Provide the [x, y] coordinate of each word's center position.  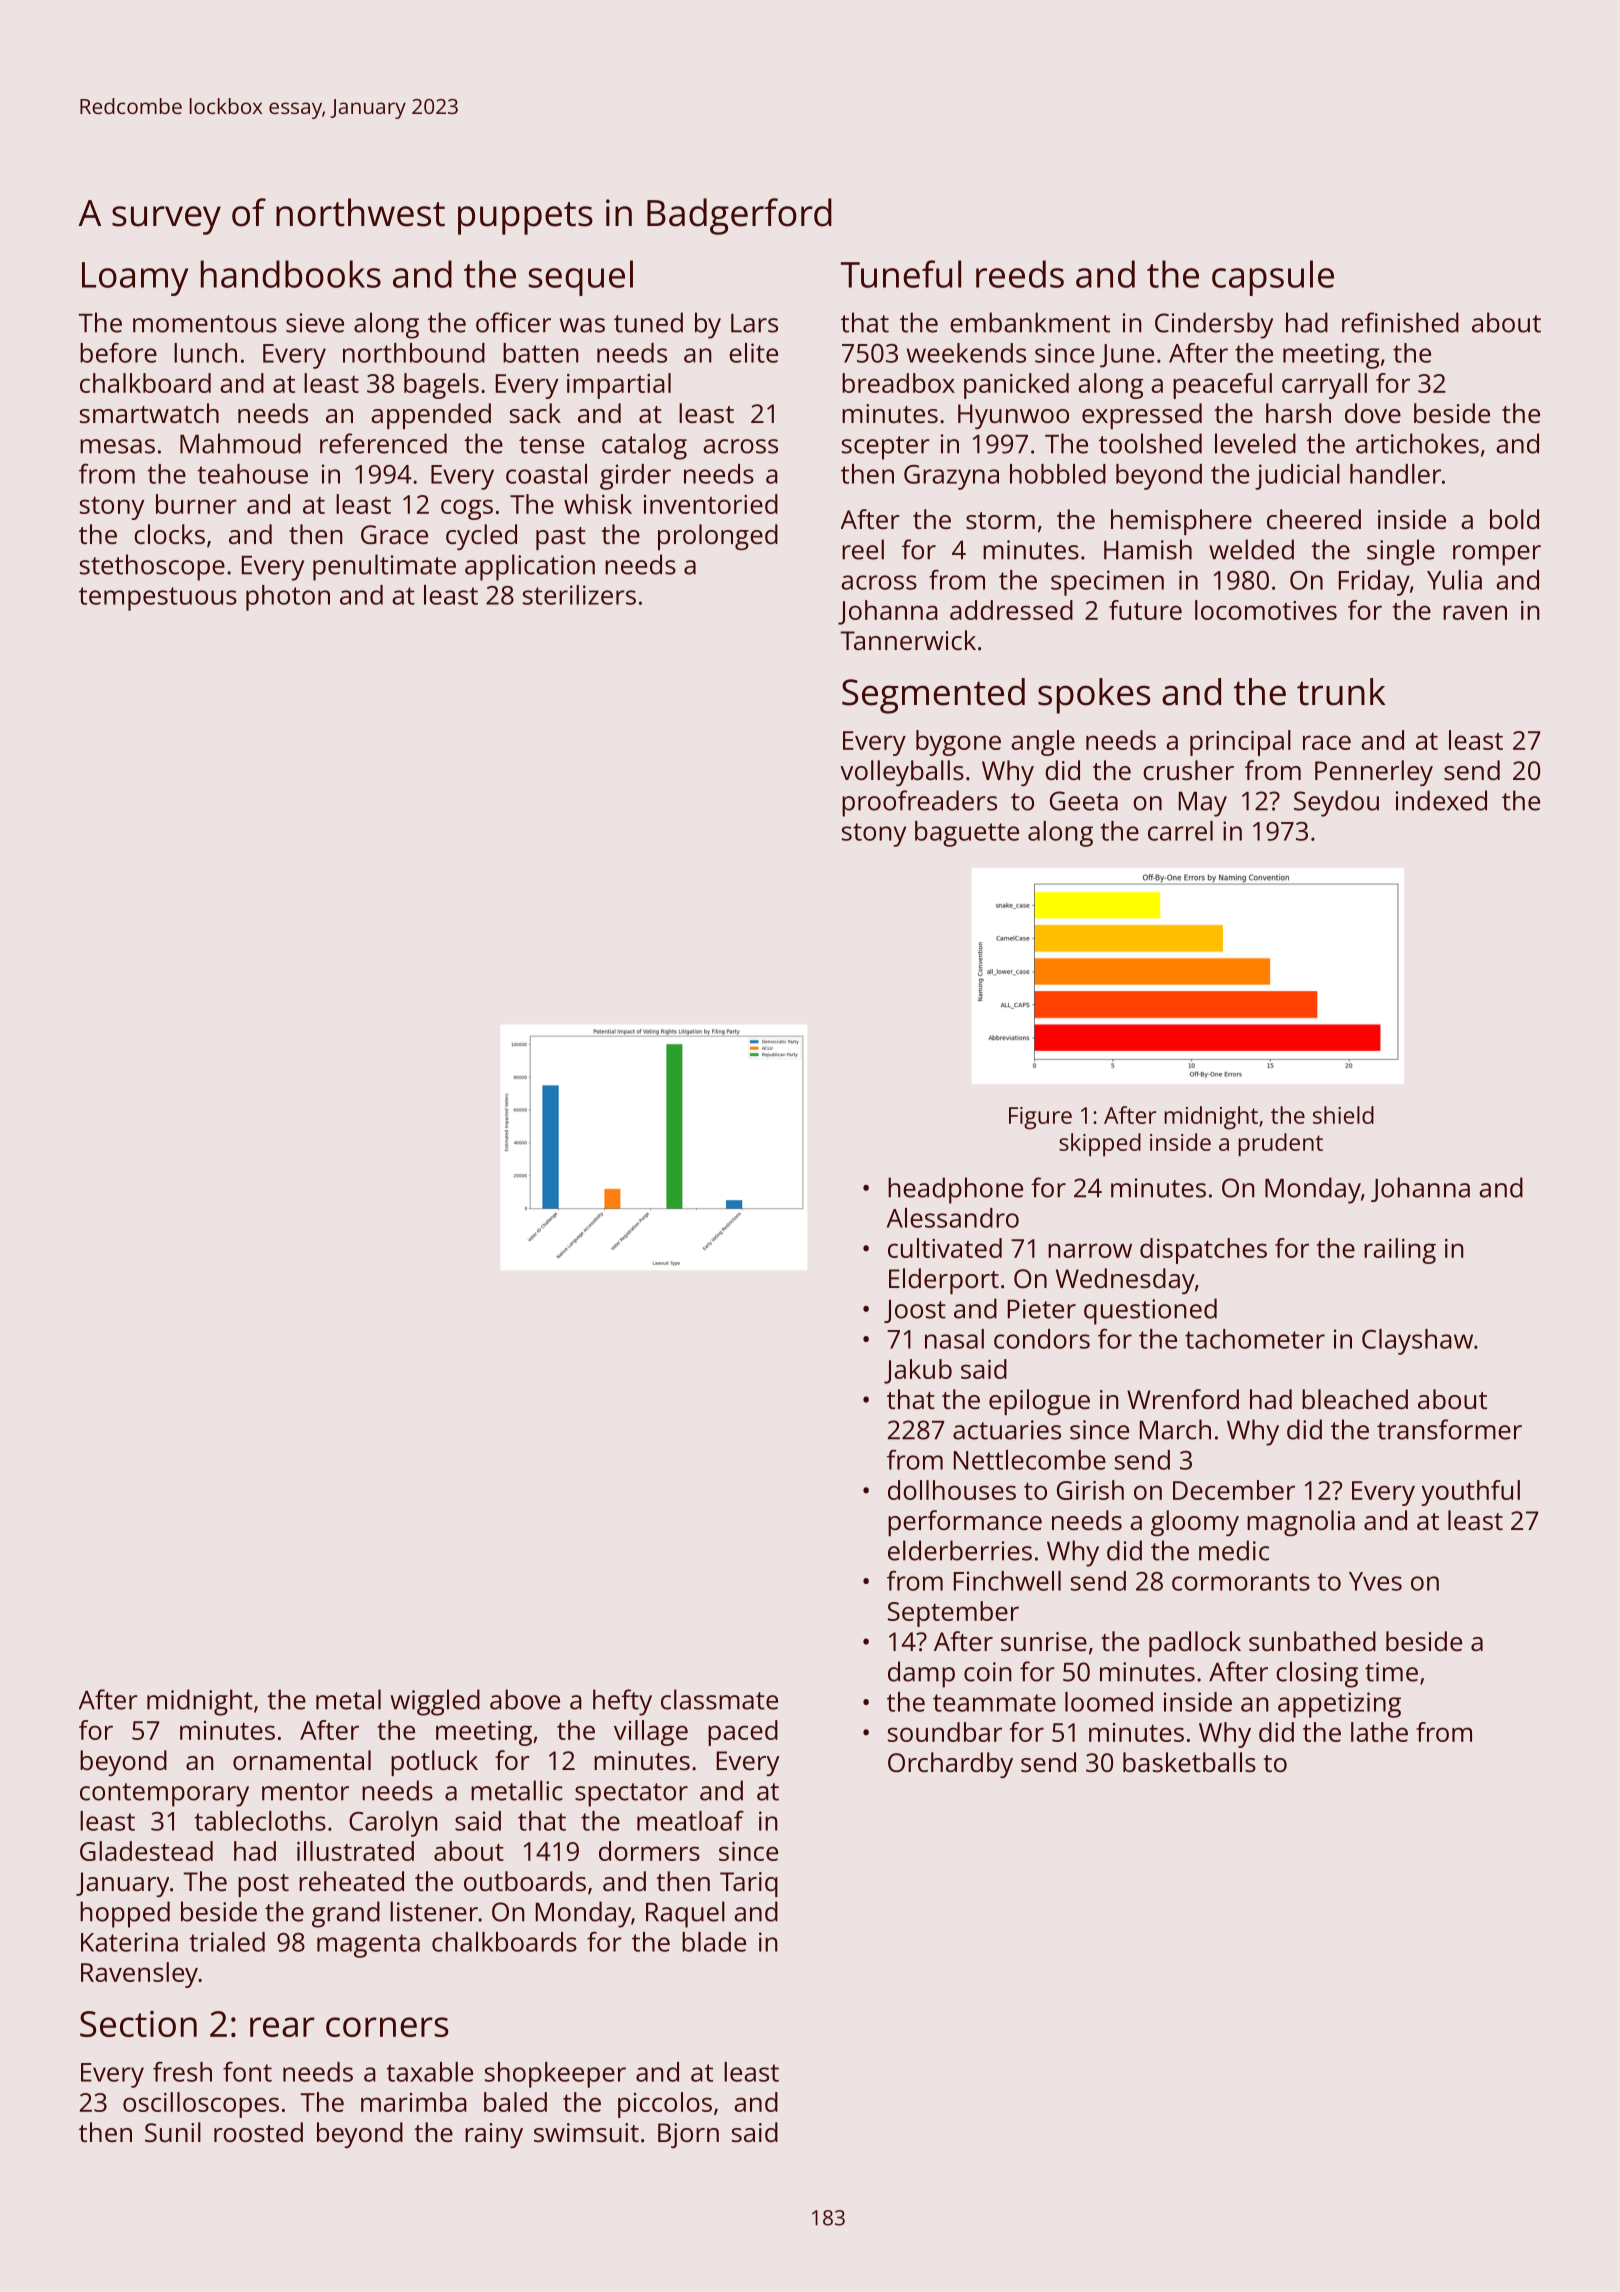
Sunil [173, 2132]
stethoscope [152, 567]
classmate [719, 1699]
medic [1234, 1550]
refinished [1400, 322]
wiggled [435, 1702]
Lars [754, 323]
